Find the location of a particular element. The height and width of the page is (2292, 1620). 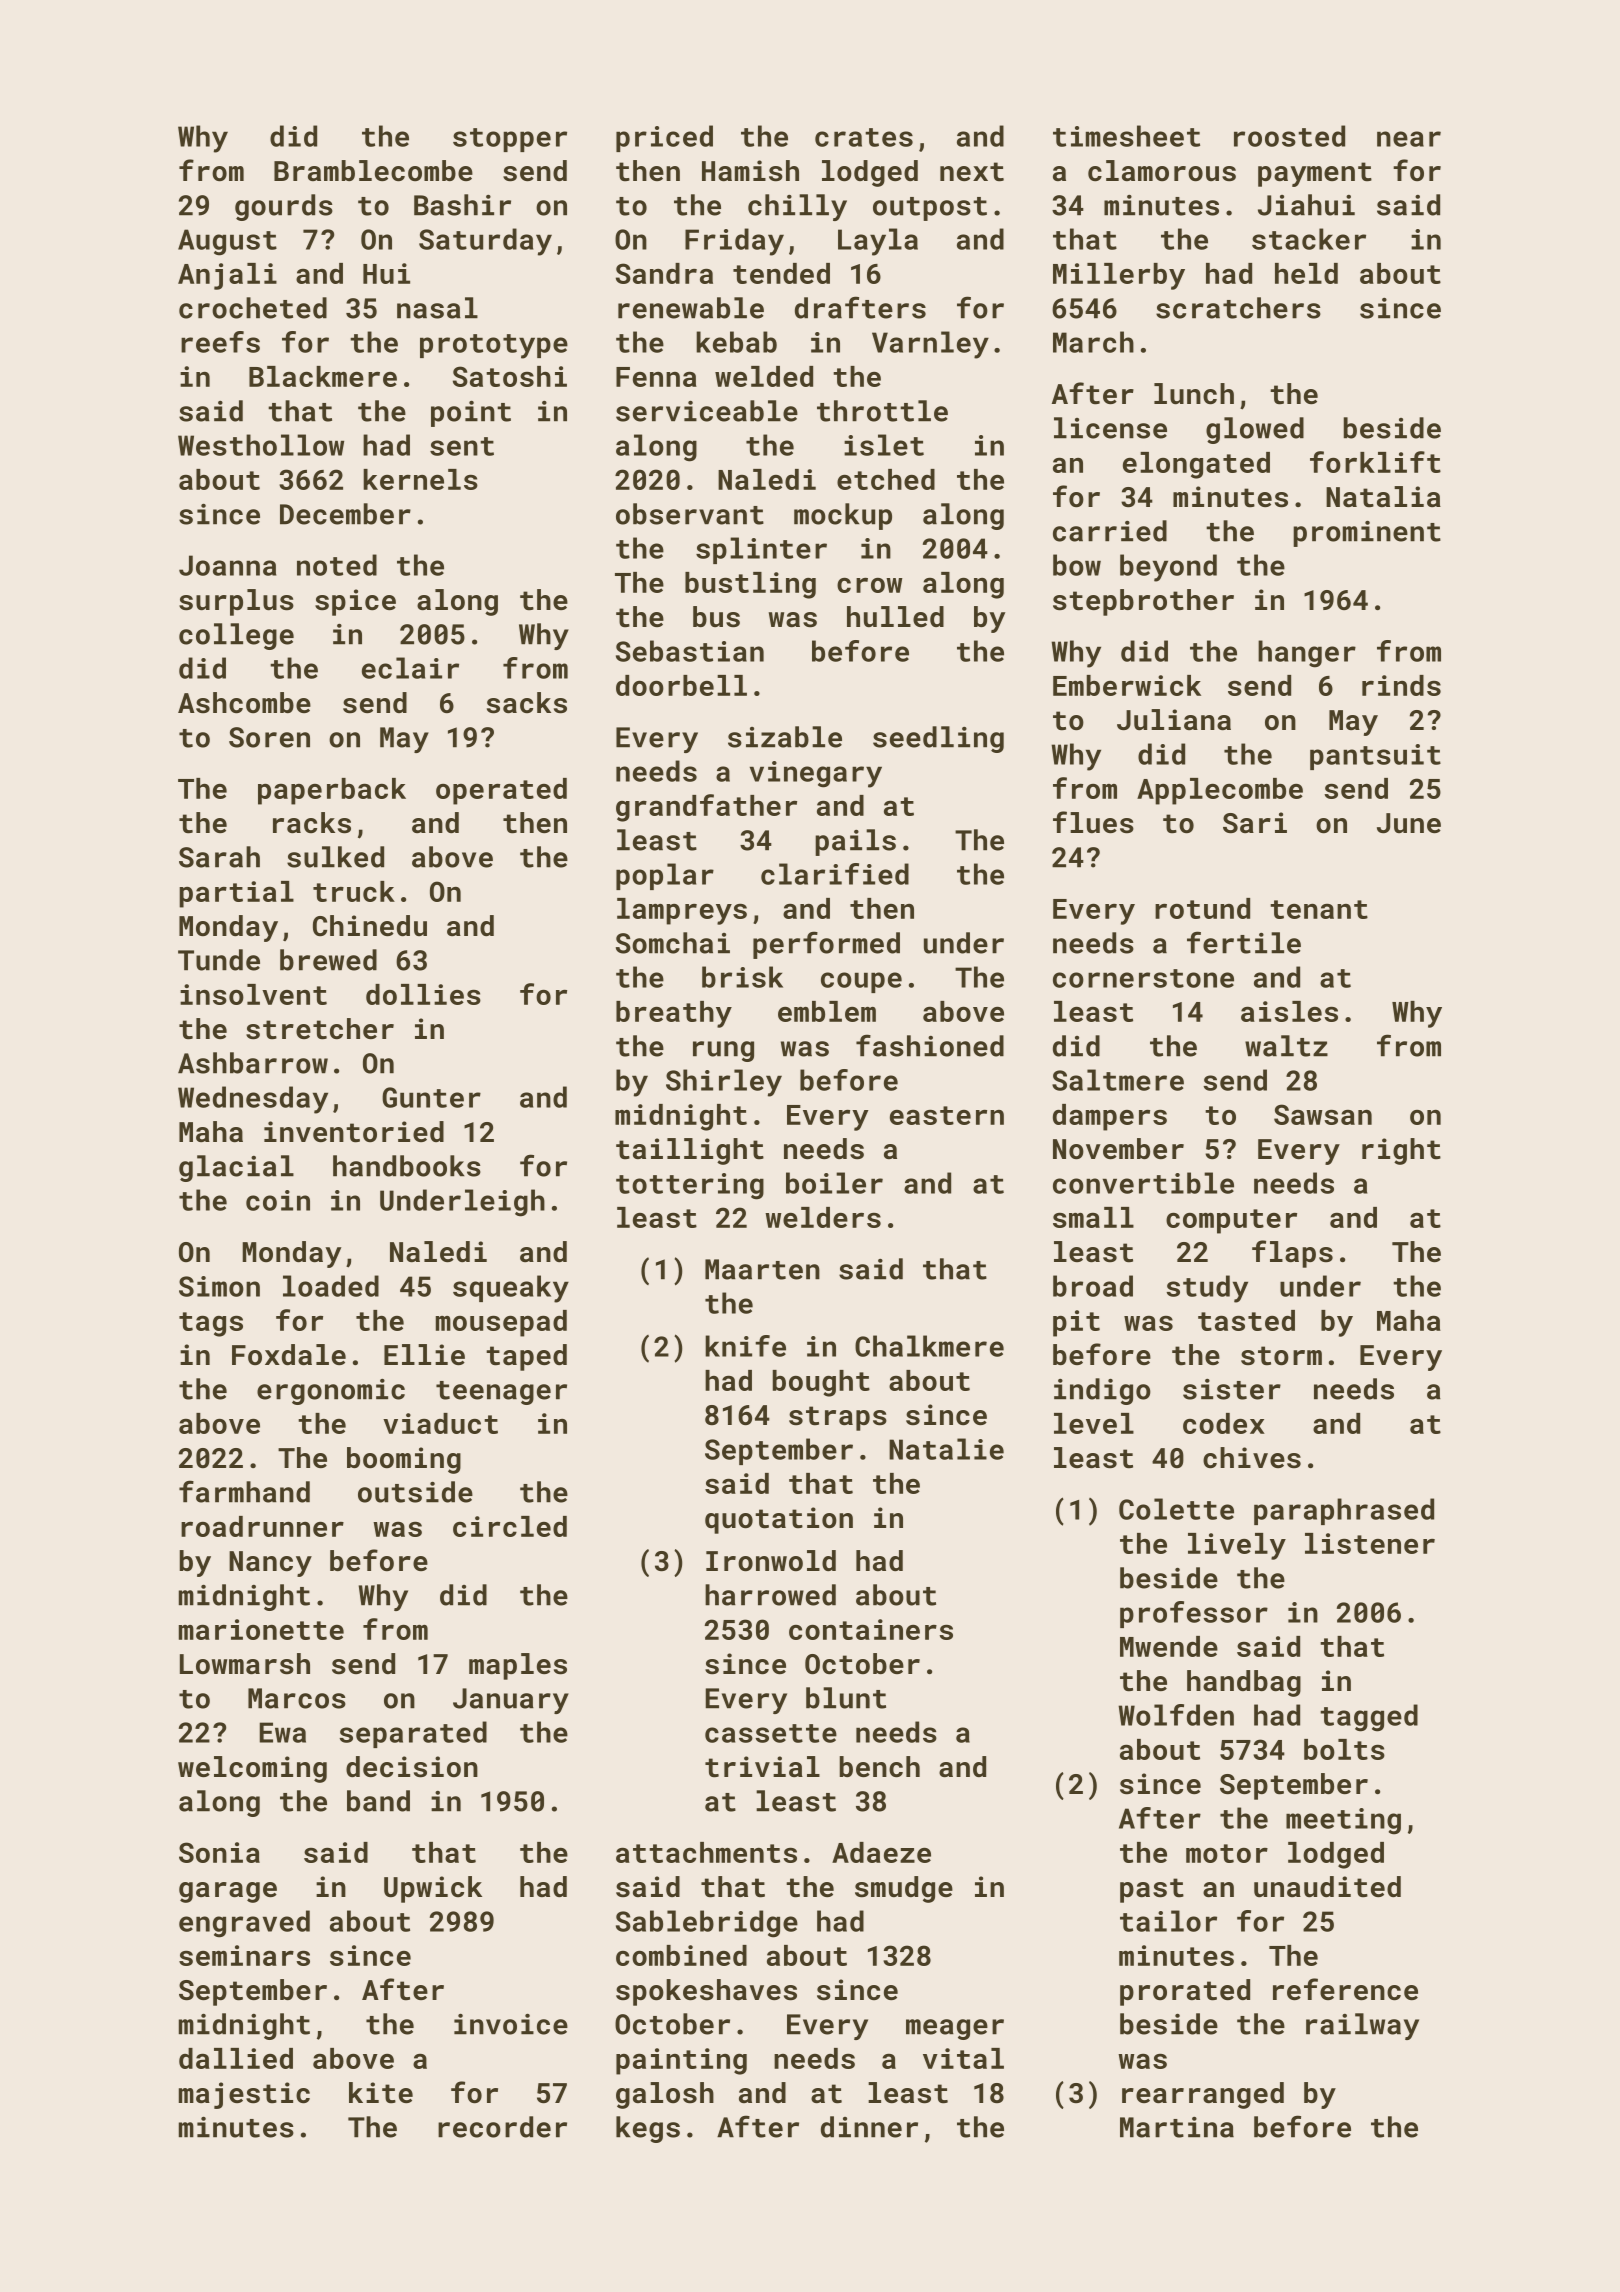

Blackmere is located at coordinates (323, 376).
